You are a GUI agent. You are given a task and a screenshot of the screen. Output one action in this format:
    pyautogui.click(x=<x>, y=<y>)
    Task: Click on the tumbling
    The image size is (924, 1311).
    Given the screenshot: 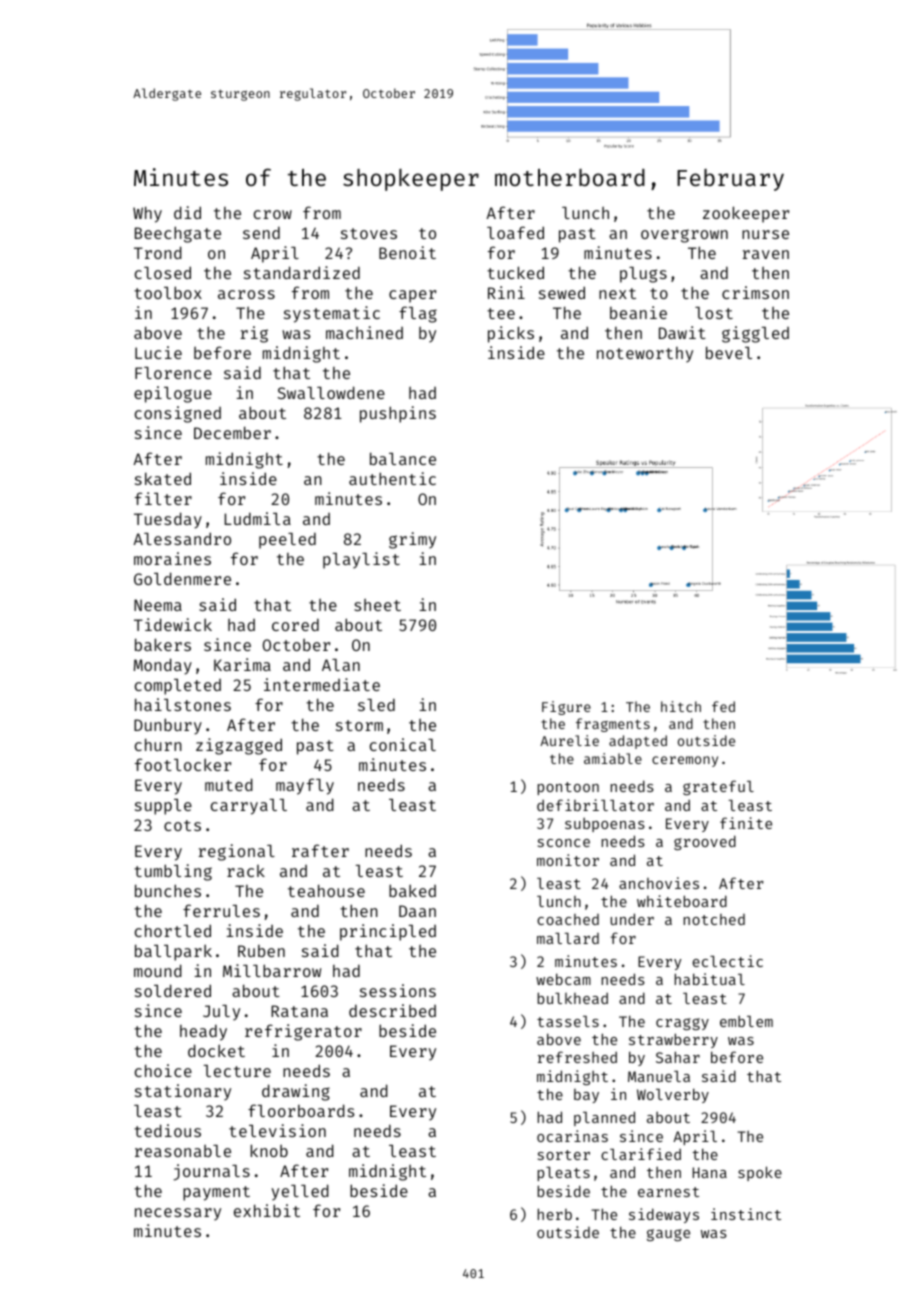 What is the action you would take?
    pyautogui.click(x=173, y=872)
